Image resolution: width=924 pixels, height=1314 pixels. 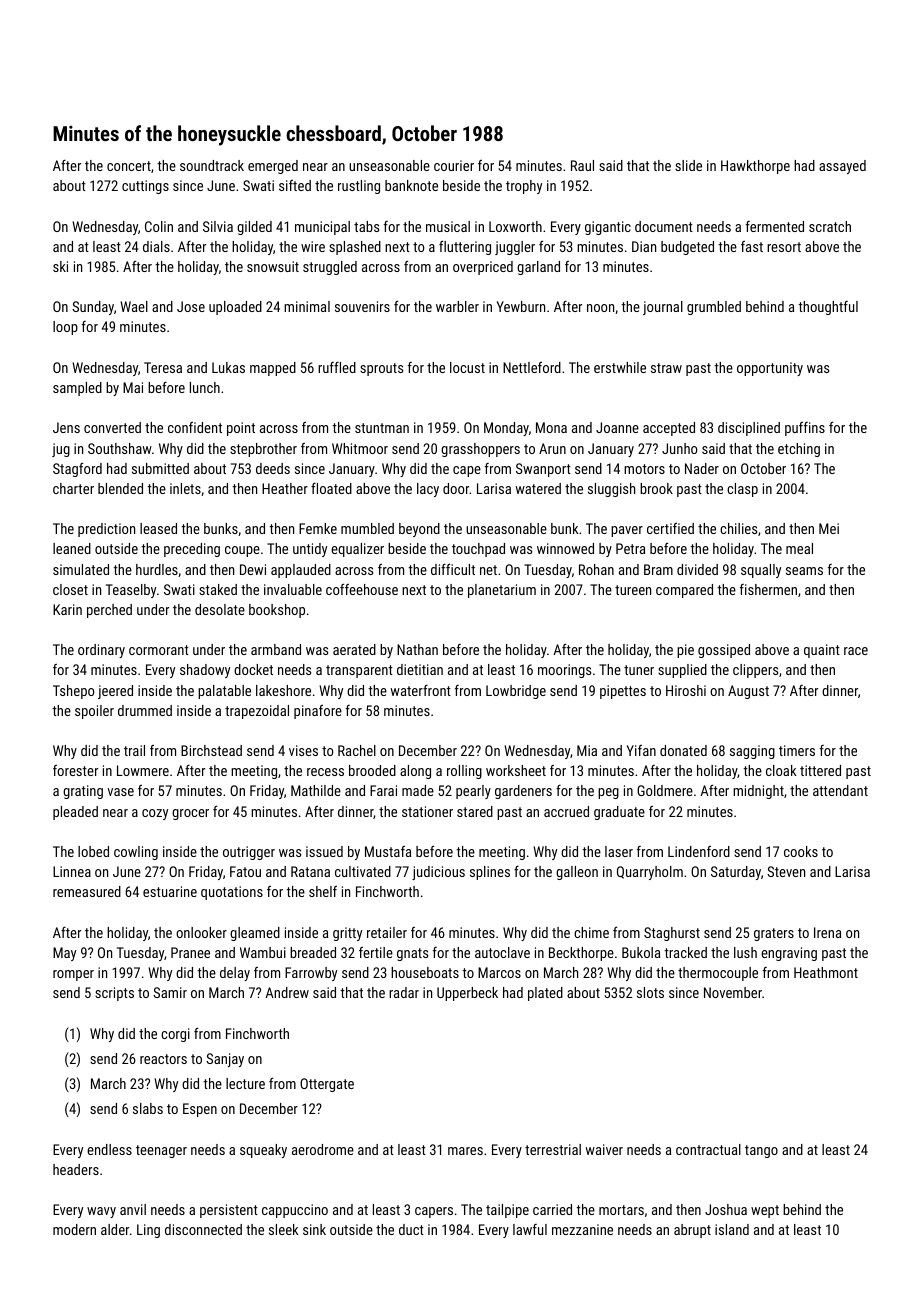 What do you see at coordinates (145, 710) in the screenshot?
I see `drummed` at bounding box center [145, 710].
